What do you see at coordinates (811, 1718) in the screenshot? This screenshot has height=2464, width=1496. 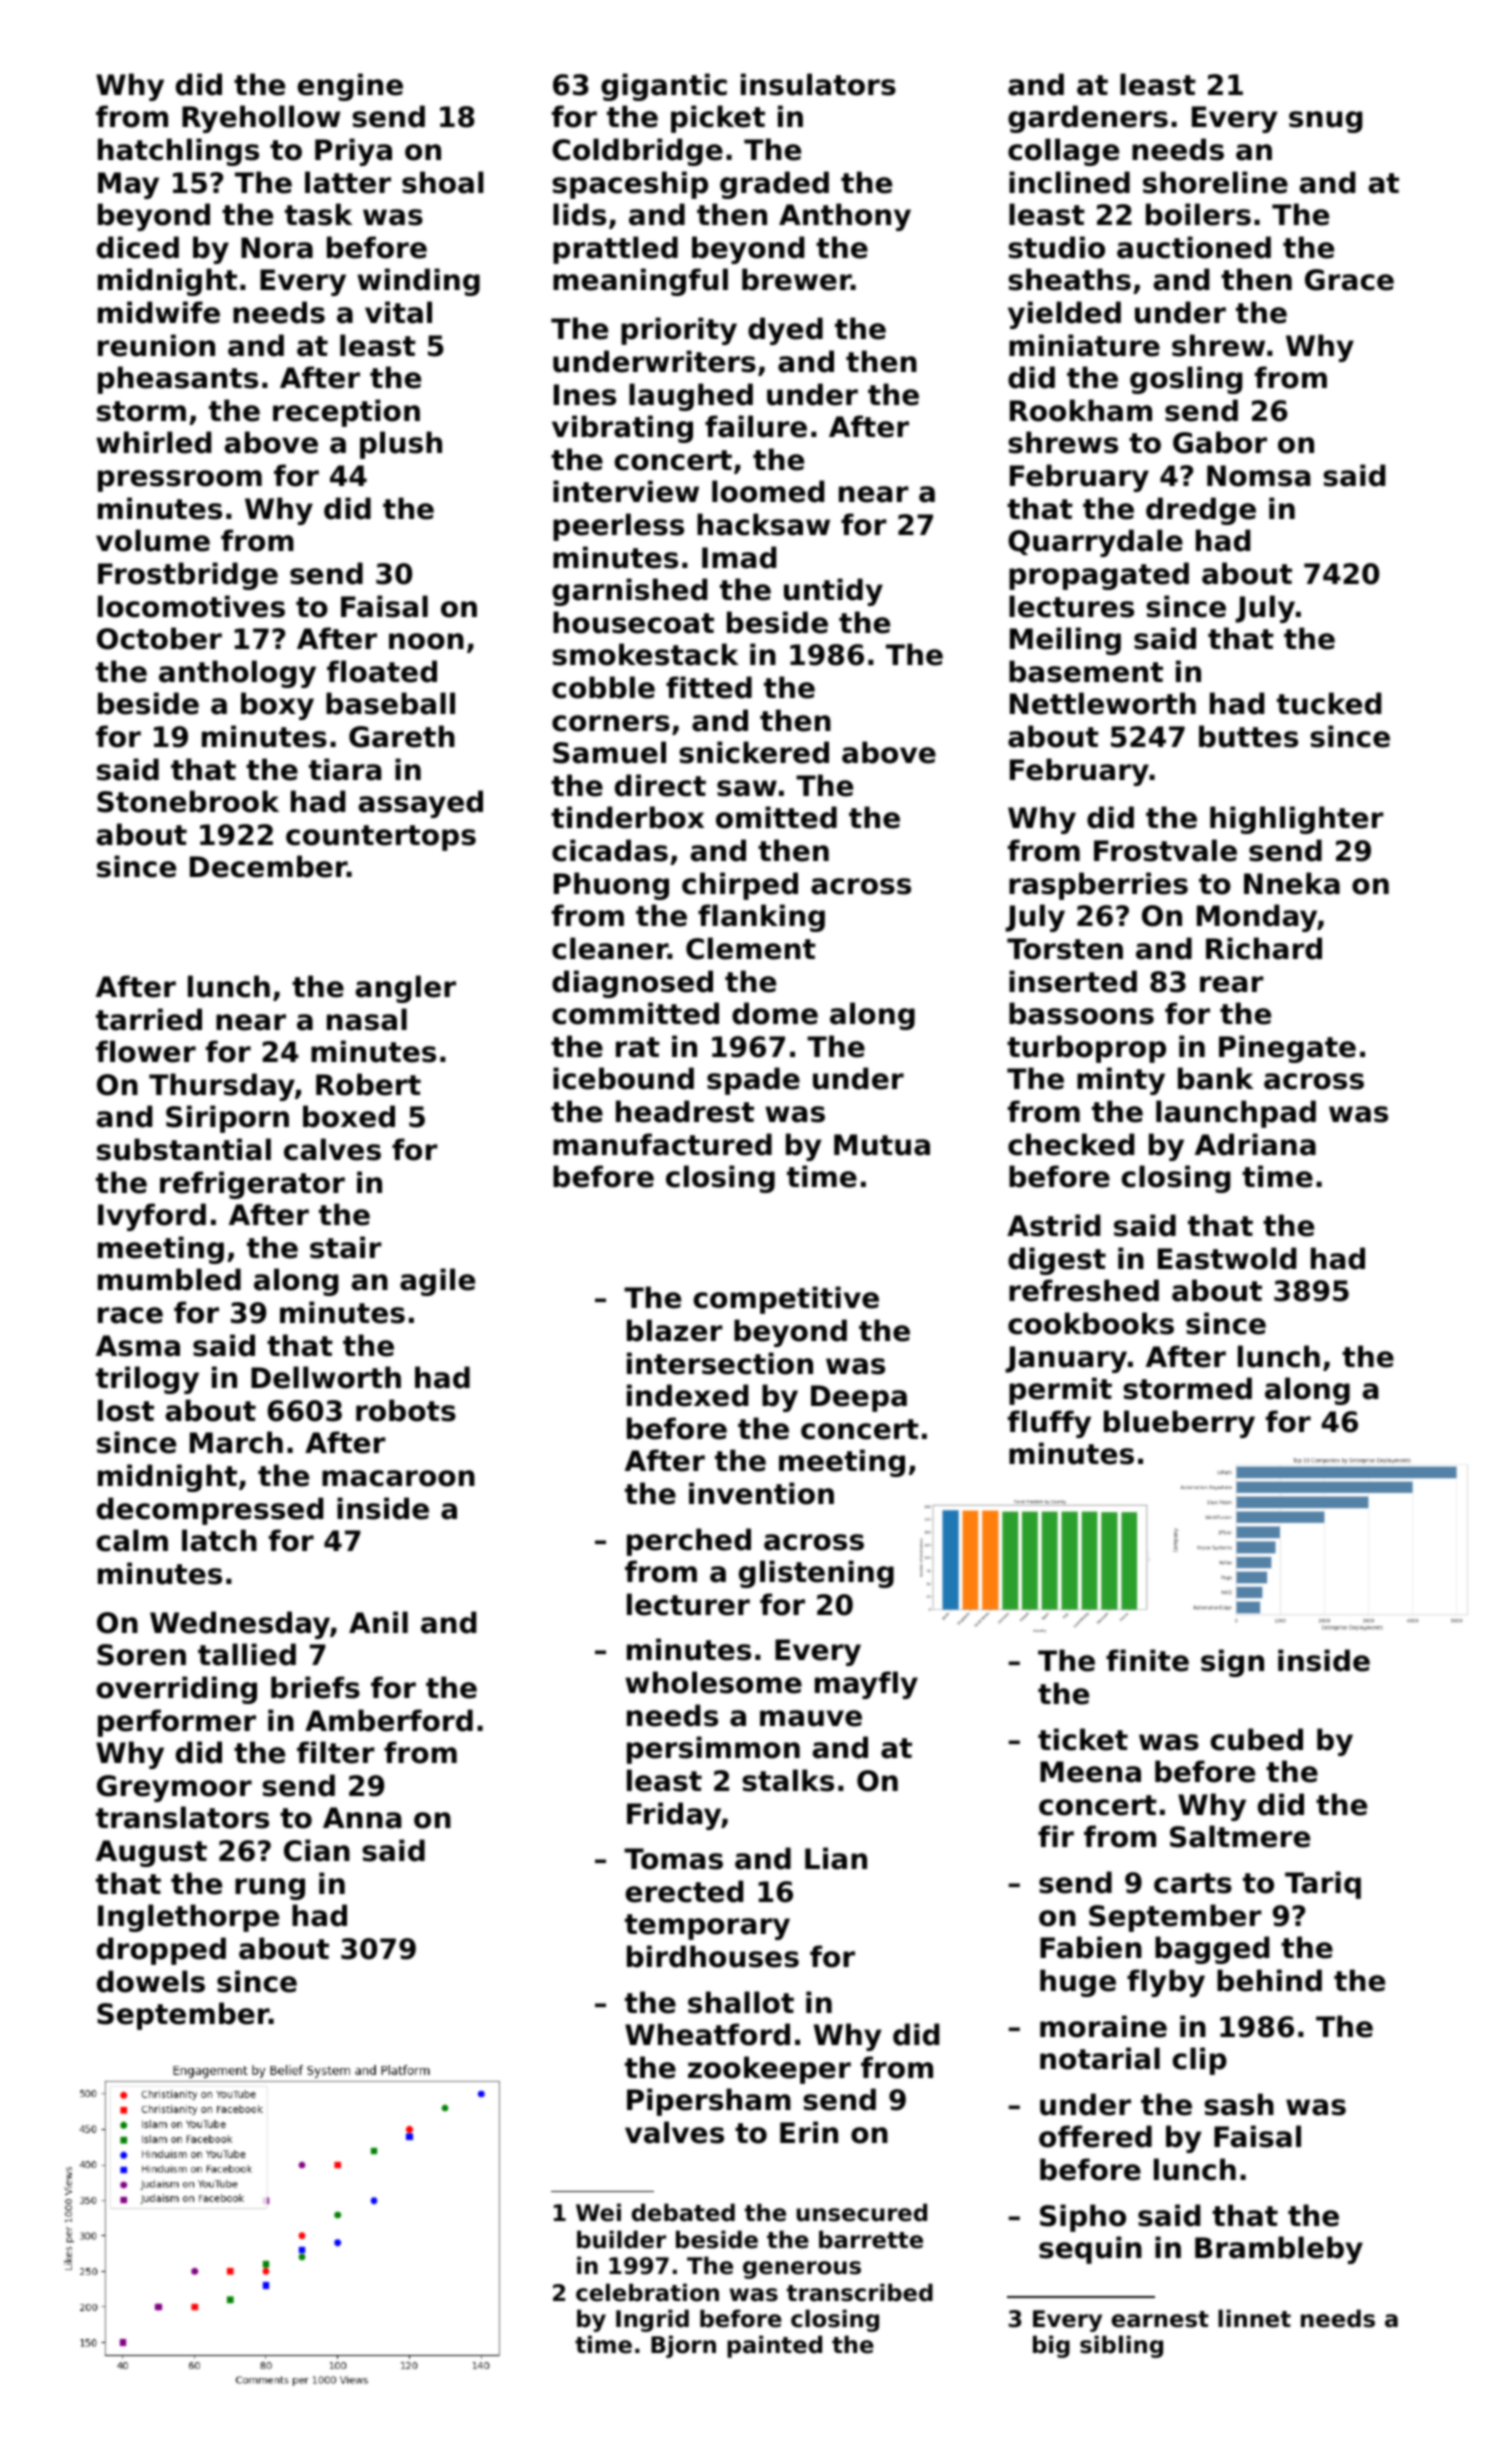 I see `mauve` at bounding box center [811, 1718].
